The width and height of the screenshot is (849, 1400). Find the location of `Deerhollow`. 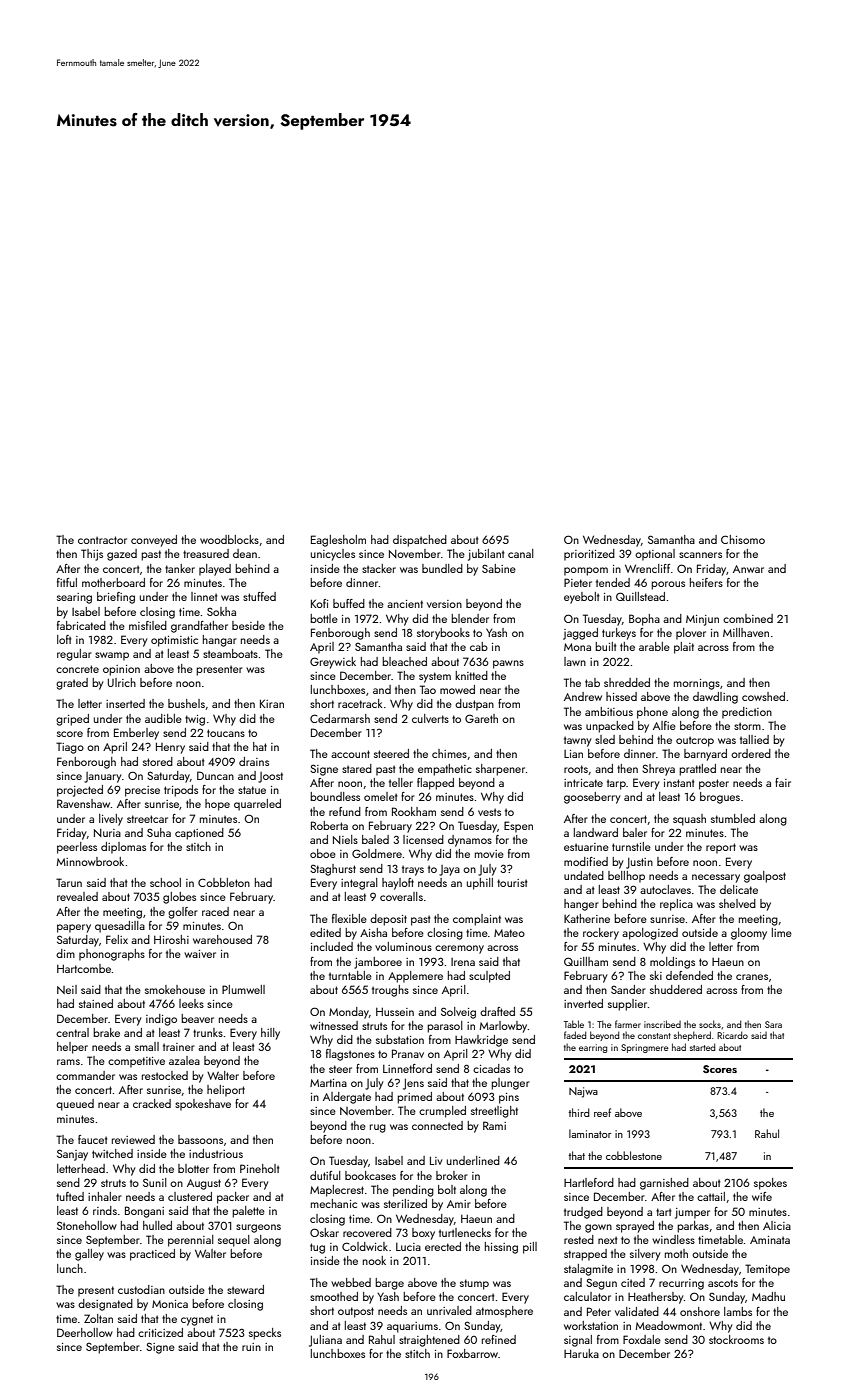

Deerhollow is located at coordinates (85, 1332).
